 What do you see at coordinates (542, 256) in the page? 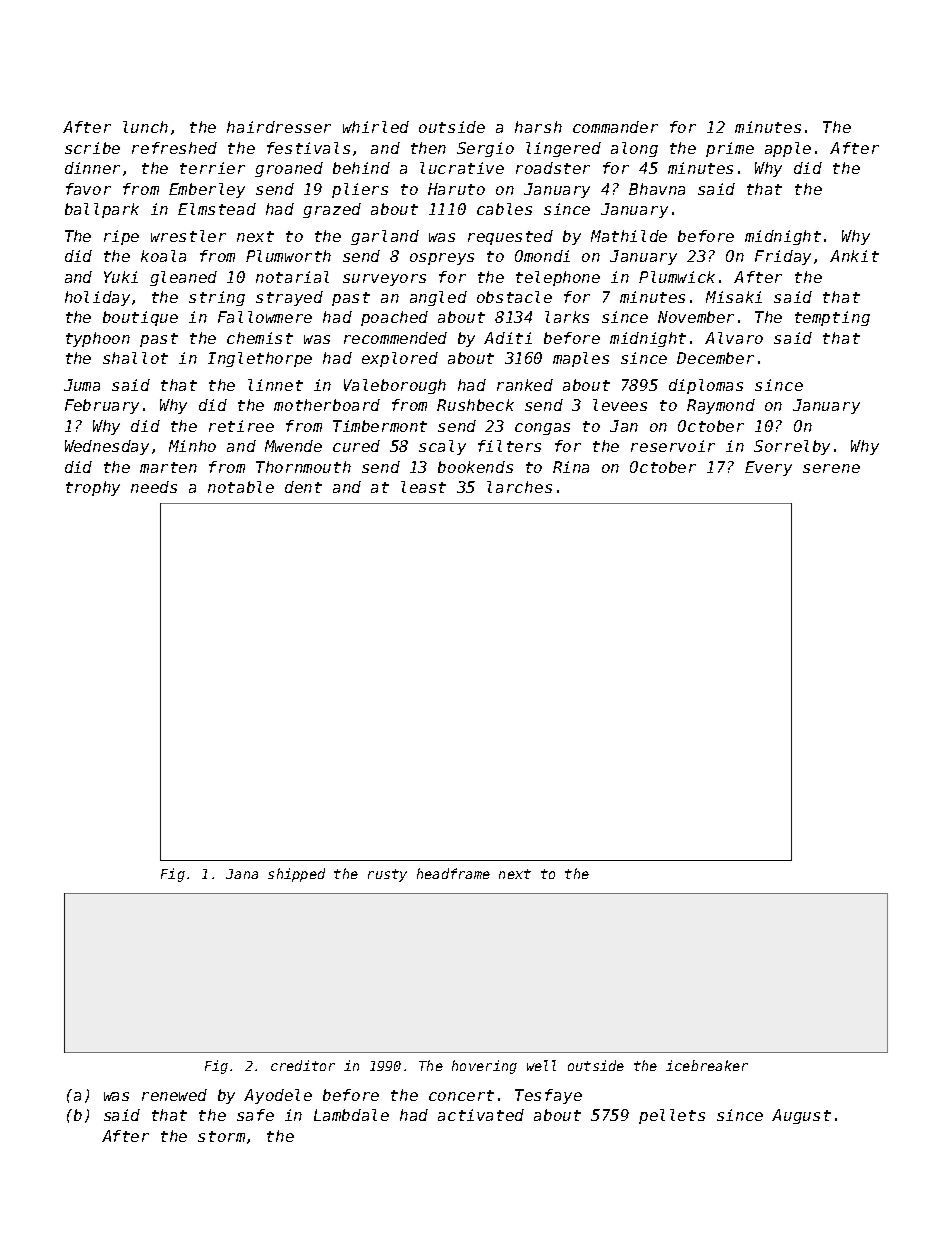
I see `Omondi` at bounding box center [542, 256].
